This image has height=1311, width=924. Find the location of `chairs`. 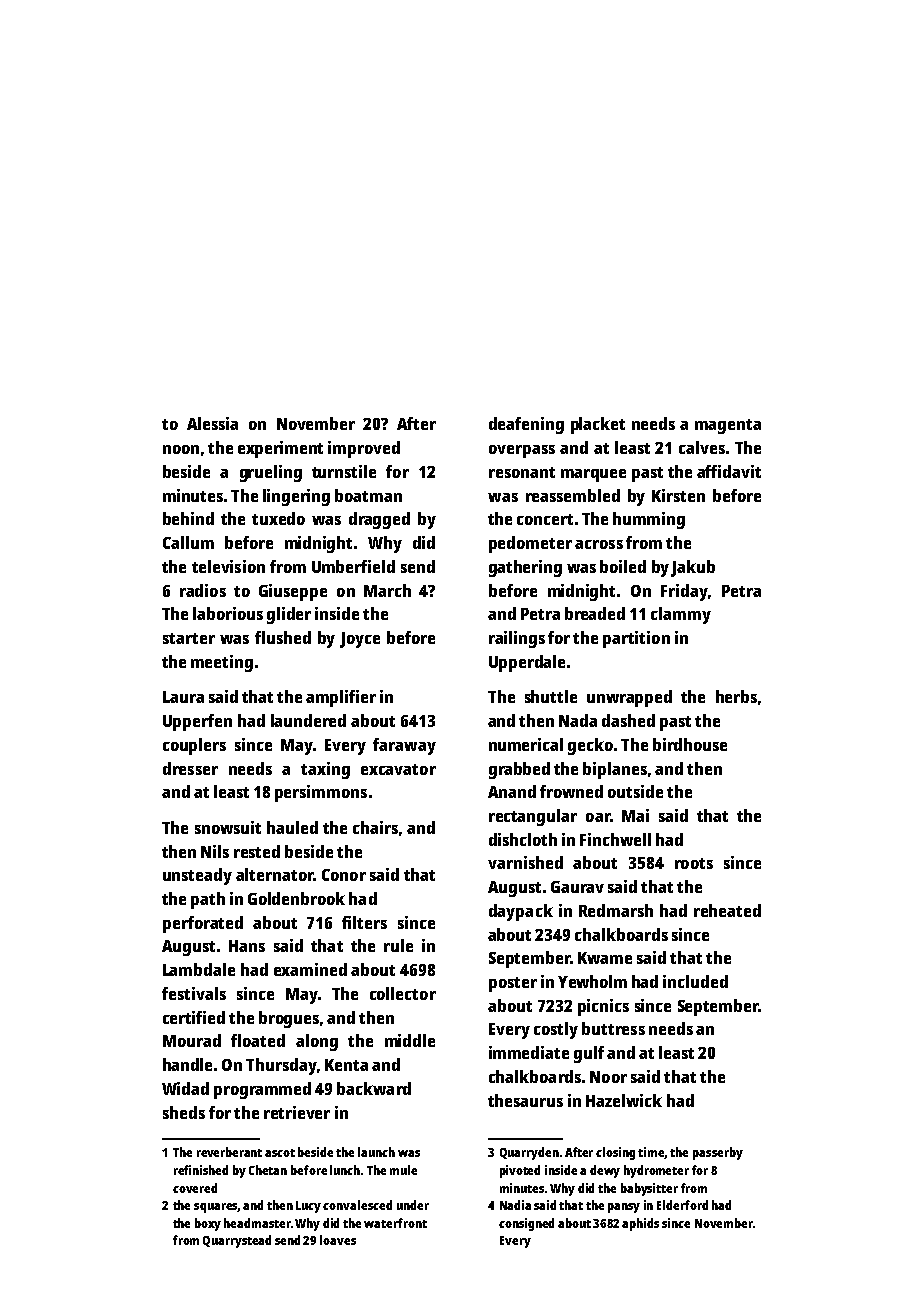

chairs is located at coordinates (375, 827).
